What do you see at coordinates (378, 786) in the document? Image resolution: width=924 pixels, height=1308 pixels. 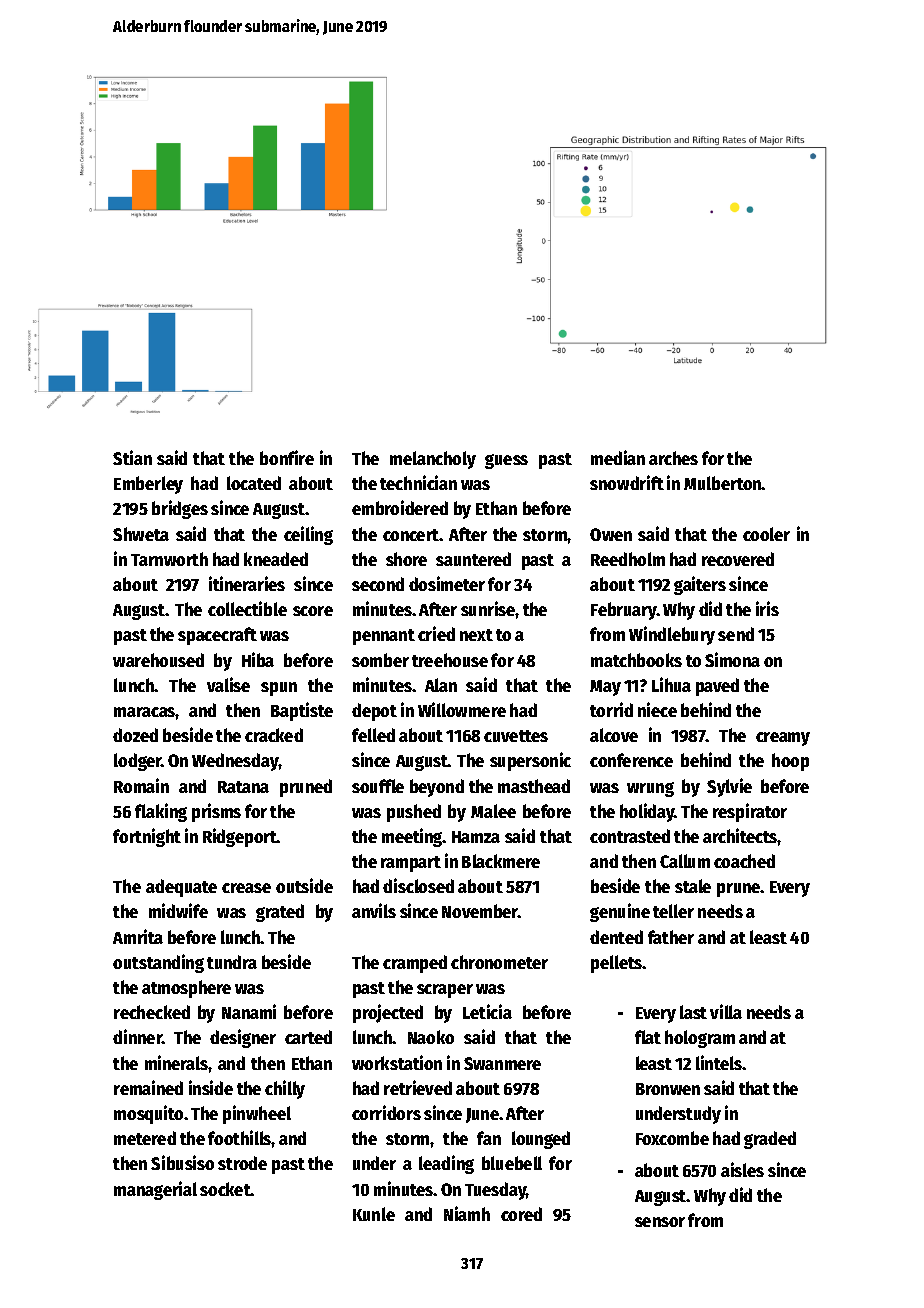 I see `souffle` at bounding box center [378, 786].
